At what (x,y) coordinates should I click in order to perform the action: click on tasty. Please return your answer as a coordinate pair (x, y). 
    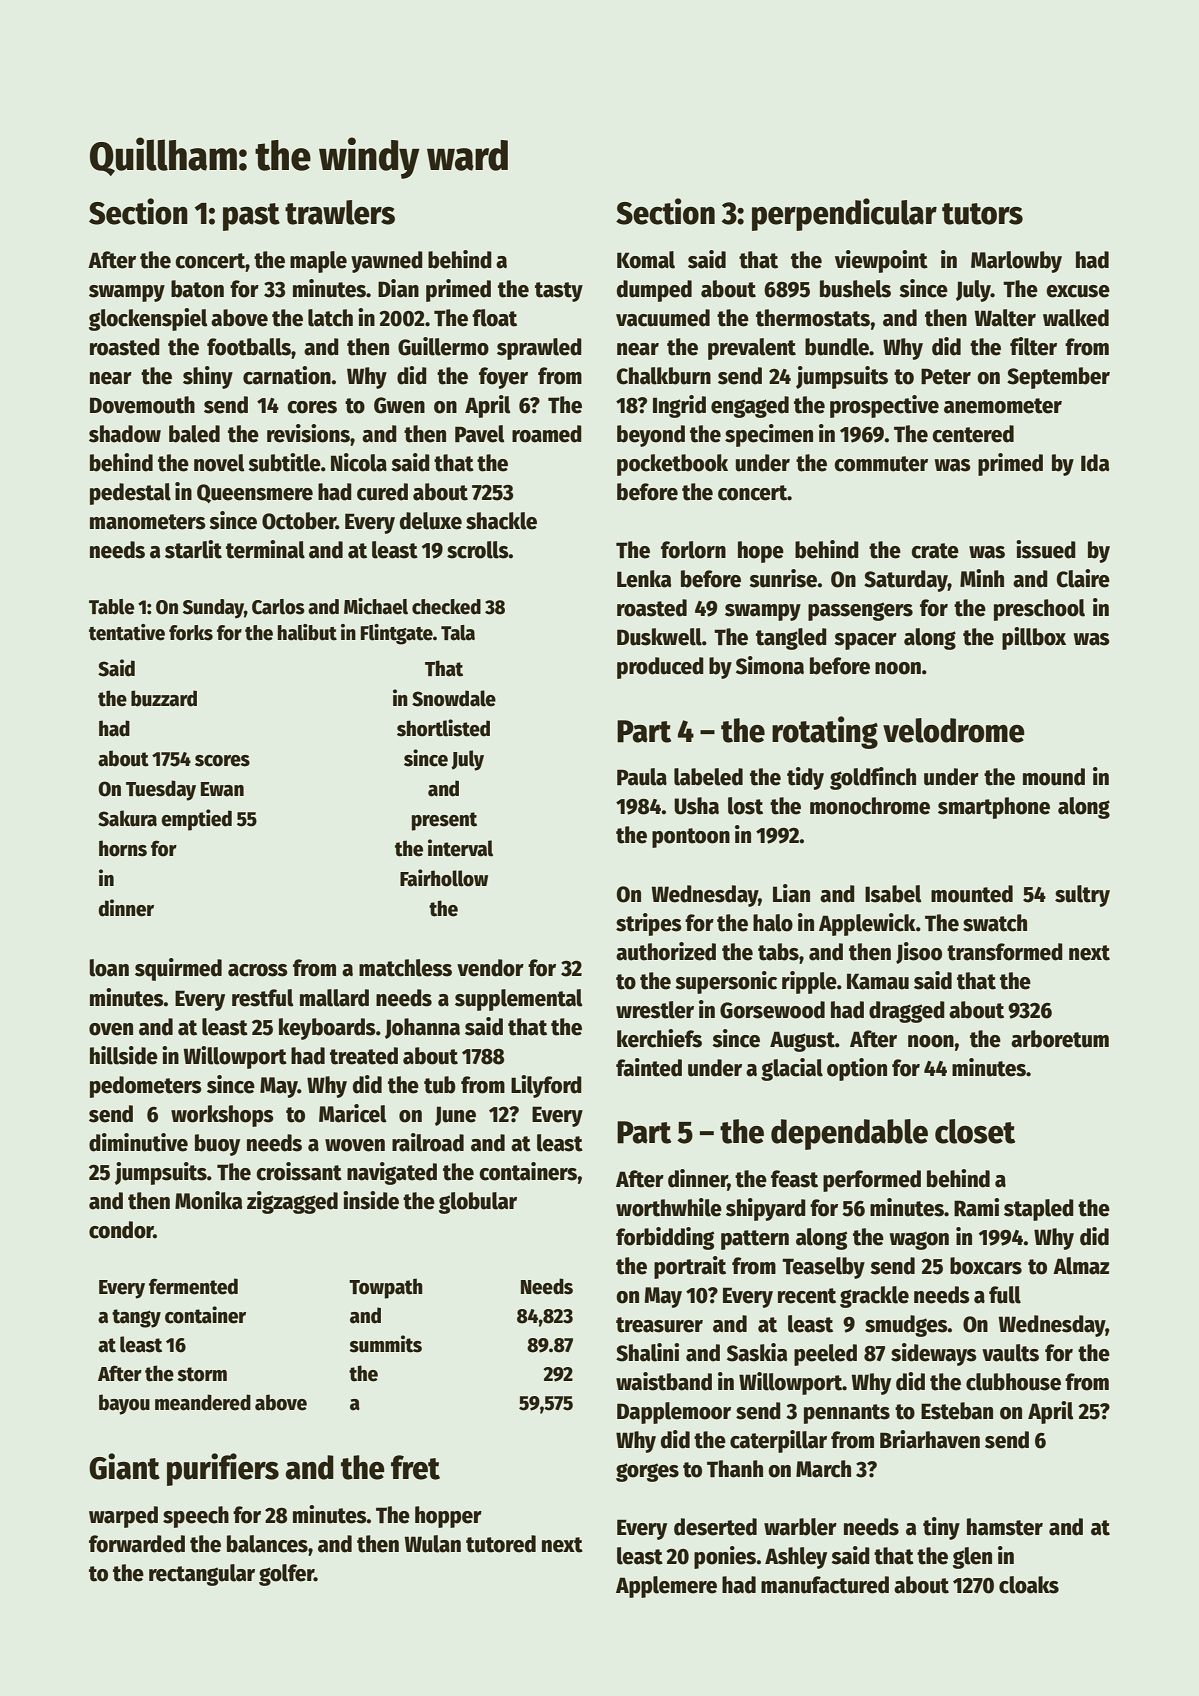
    Looking at the image, I should click on (559, 292).
